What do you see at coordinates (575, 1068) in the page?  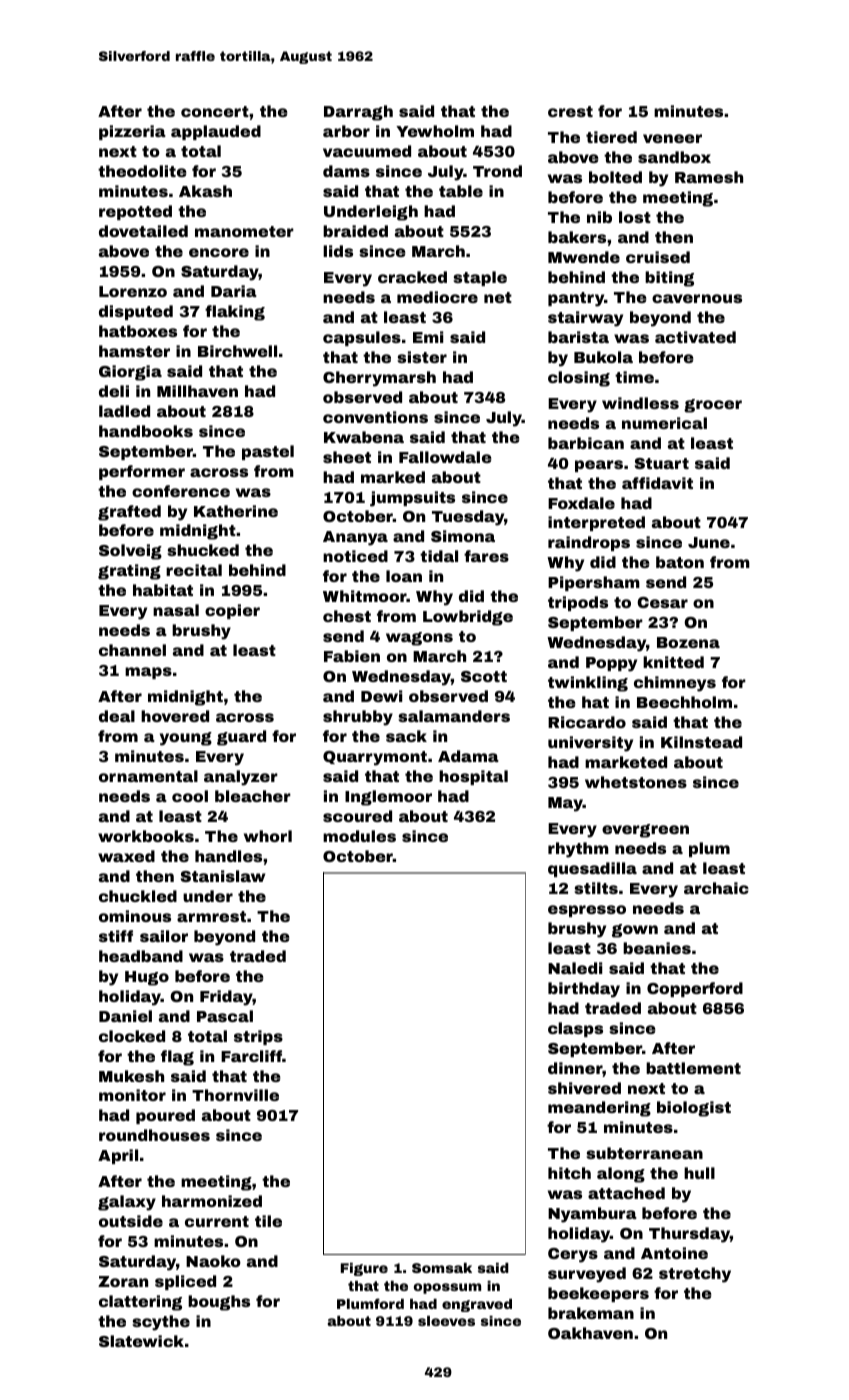 I see `dinner` at bounding box center [575, 1068].
